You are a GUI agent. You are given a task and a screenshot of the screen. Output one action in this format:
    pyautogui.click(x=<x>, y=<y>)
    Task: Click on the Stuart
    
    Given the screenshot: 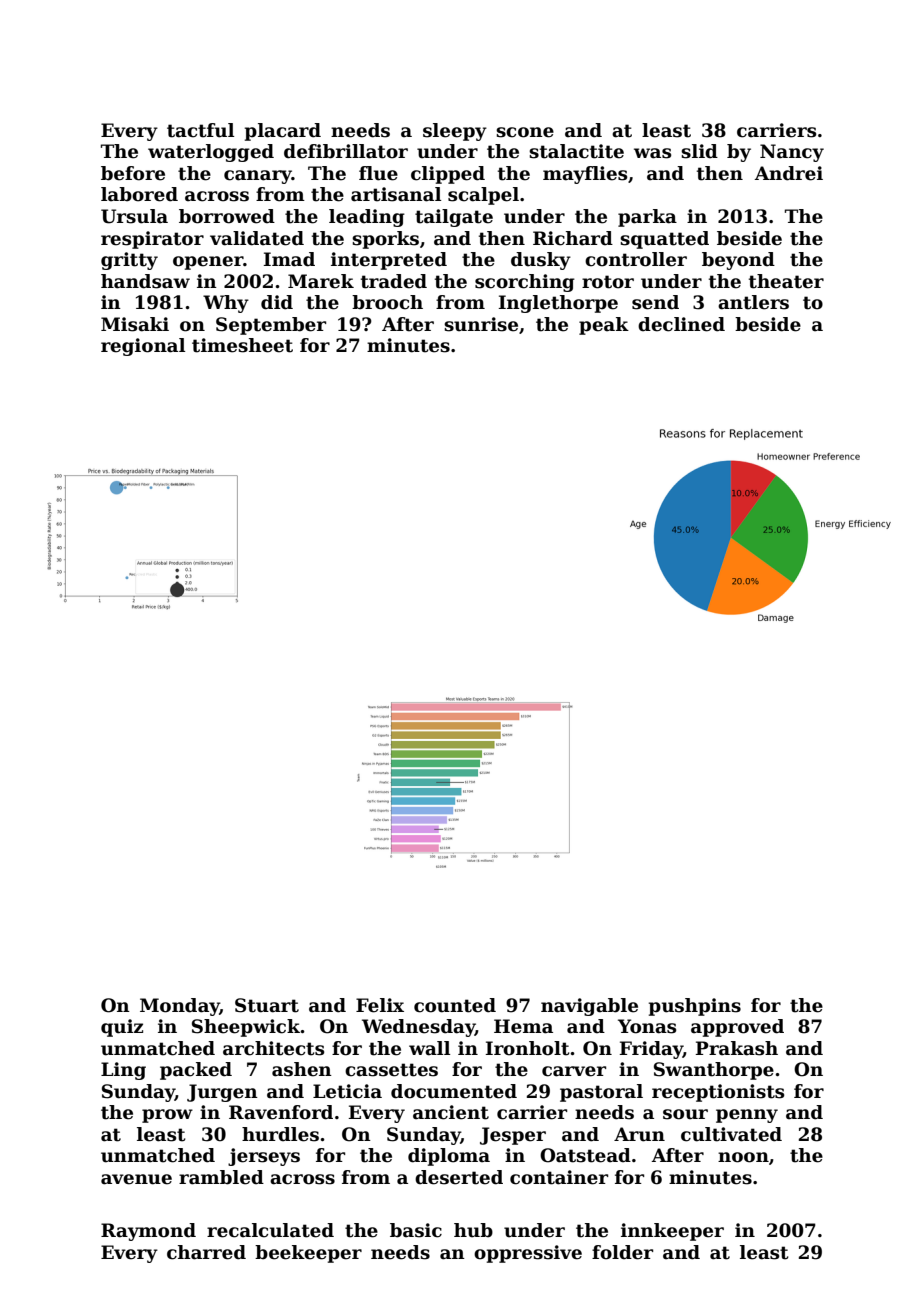 What is the action you would take?
    pyautogui.click(x=267, y=1005)
